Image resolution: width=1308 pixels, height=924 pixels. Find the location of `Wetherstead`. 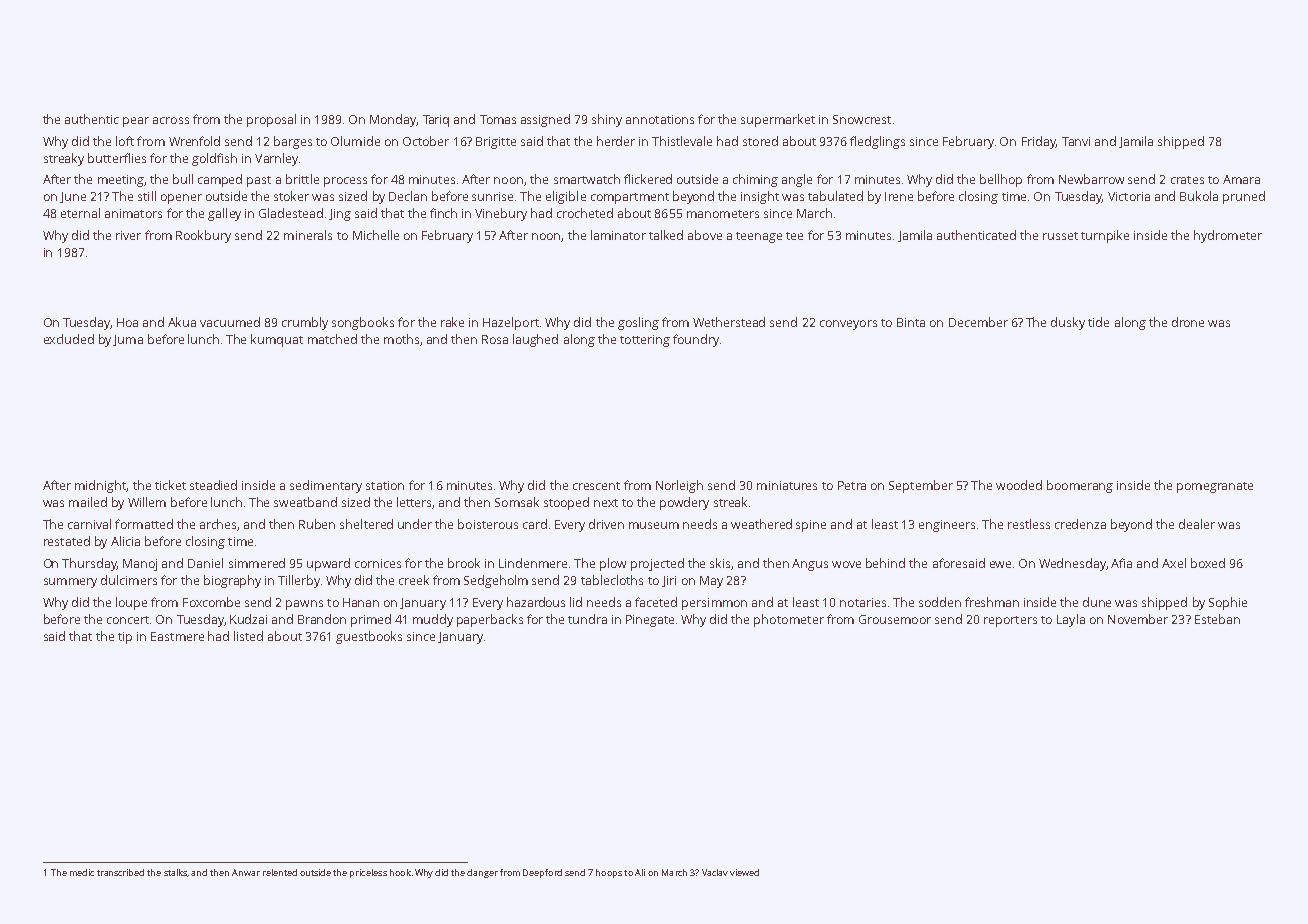

Wetherstead is located at coordinates (729, 322).
